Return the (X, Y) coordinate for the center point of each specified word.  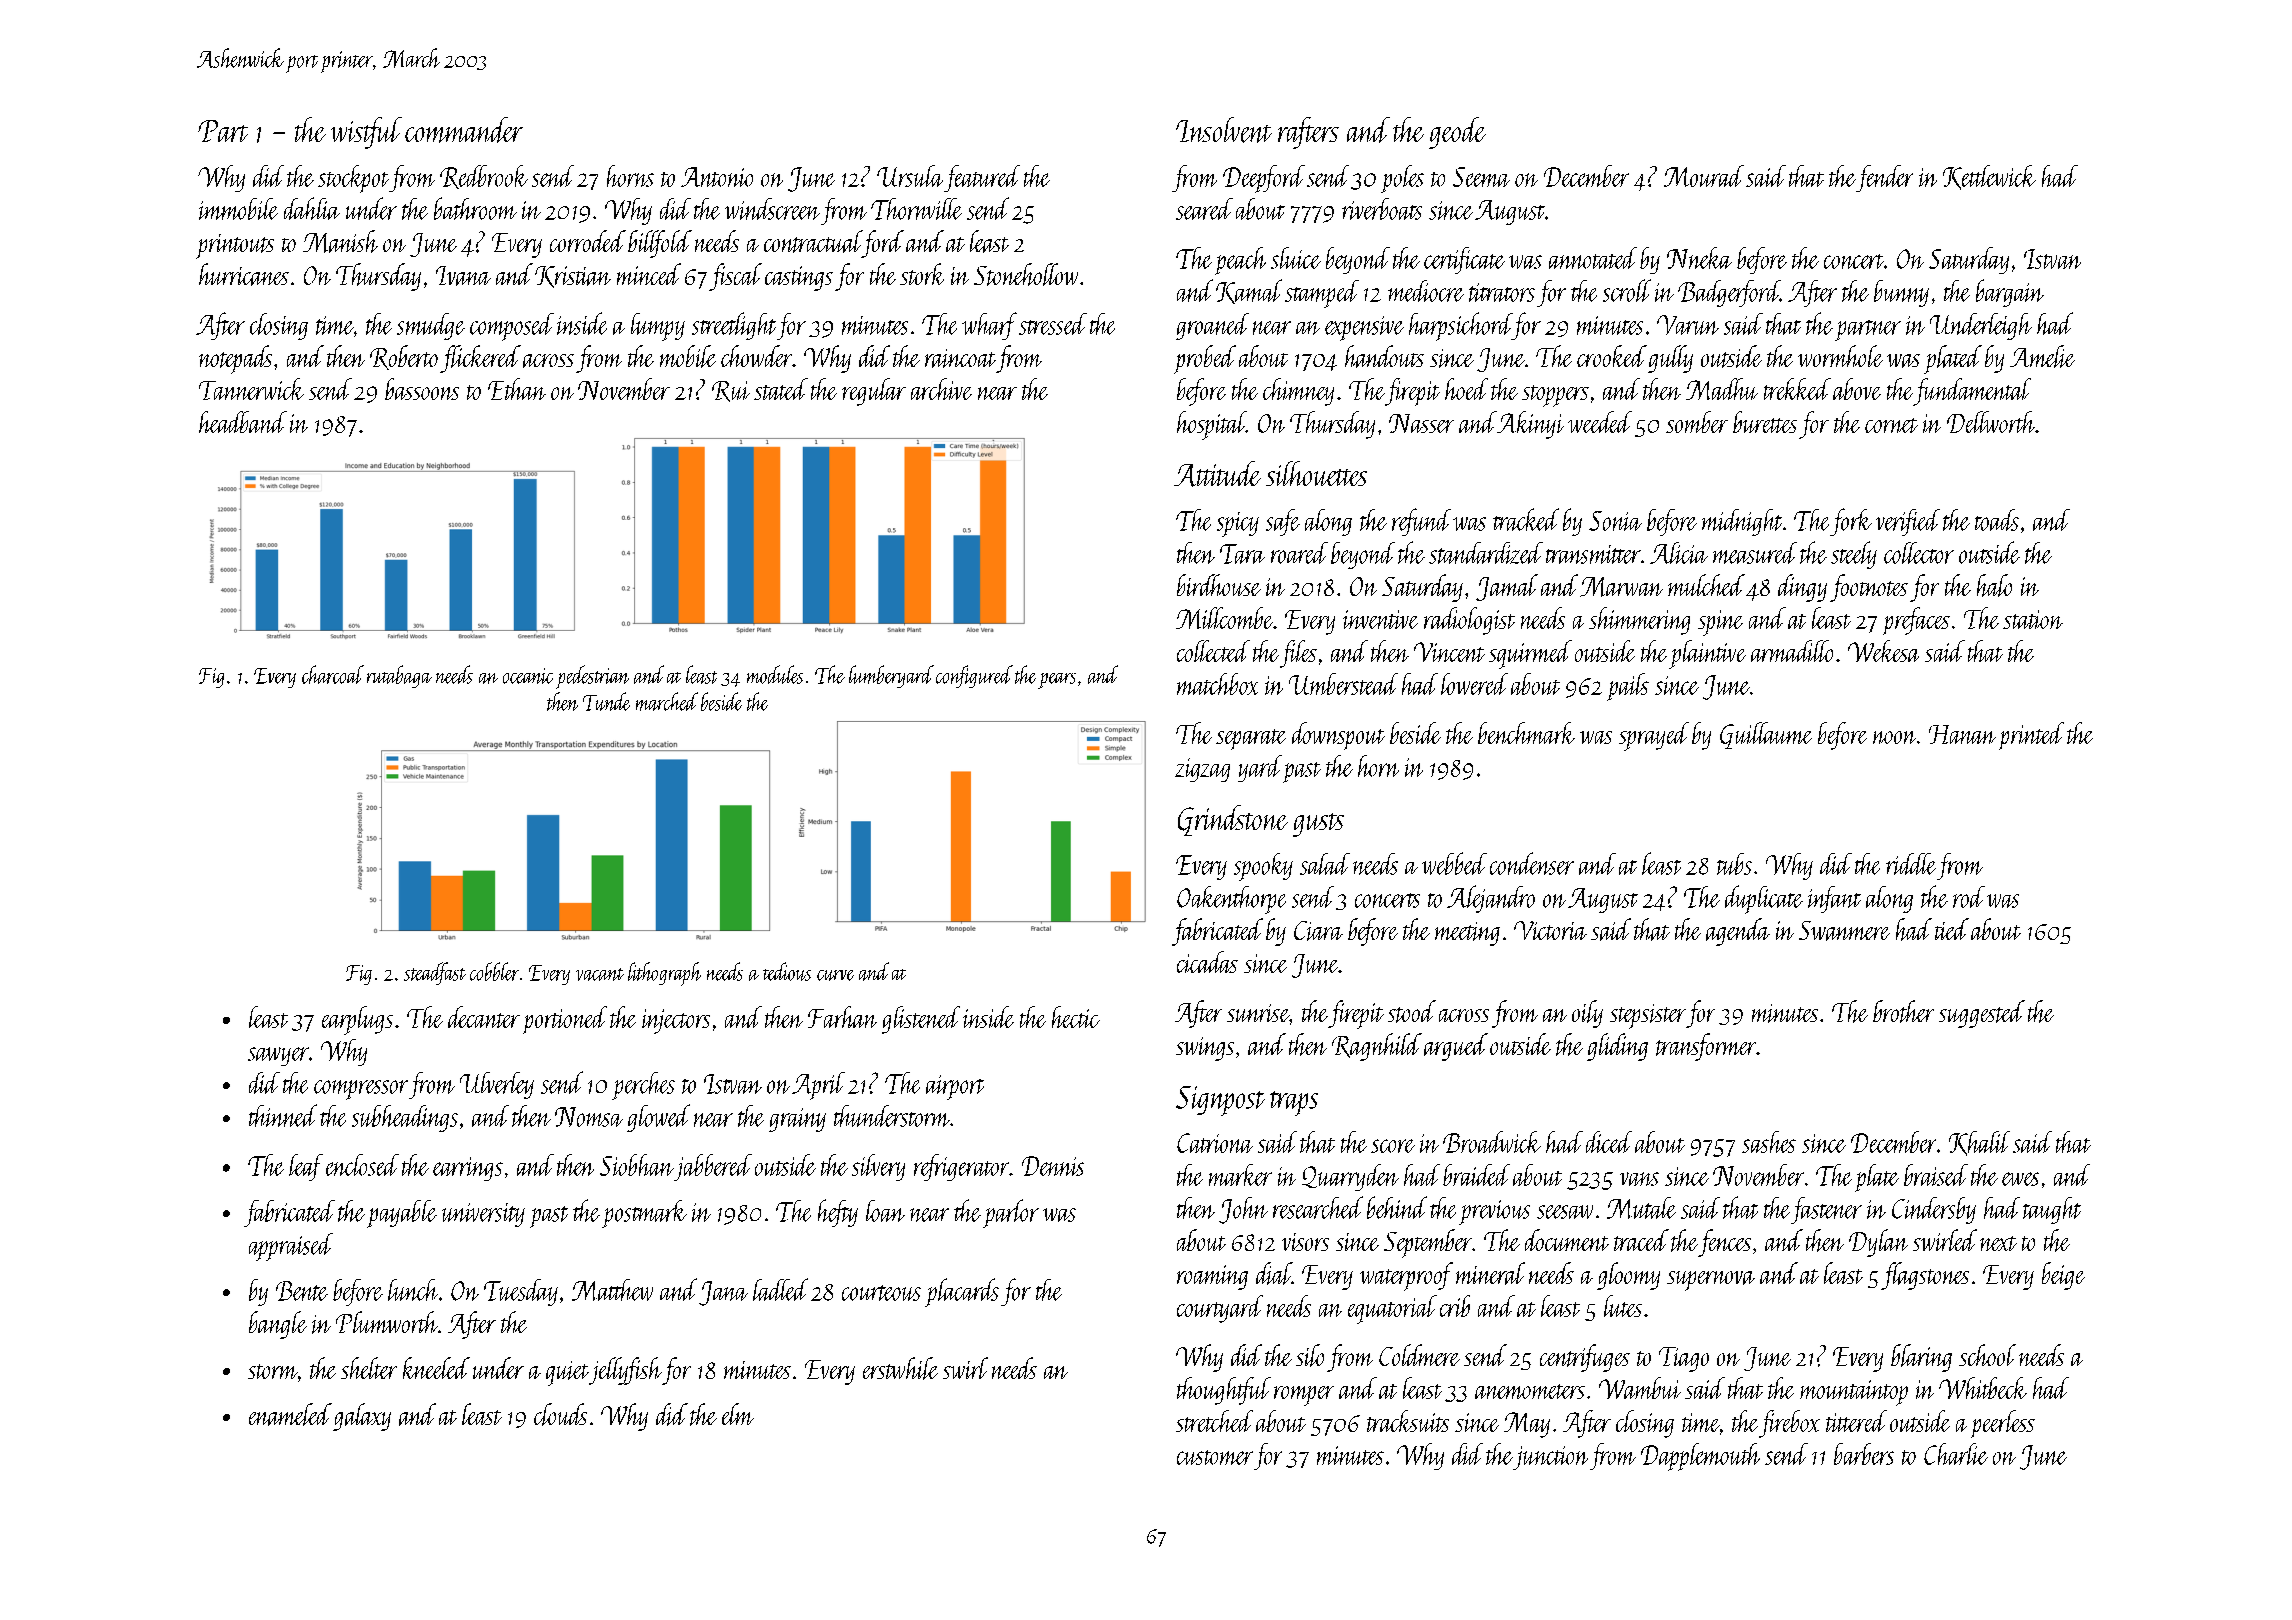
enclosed (362, 1165)
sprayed (1654, 736)
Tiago (1684, 1359)
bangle (278, 1325)
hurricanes (244, 274)
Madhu (1722, 389)
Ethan (517, 389)
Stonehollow (1026, 274)
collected (1213, 651)
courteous (881, 1293)
